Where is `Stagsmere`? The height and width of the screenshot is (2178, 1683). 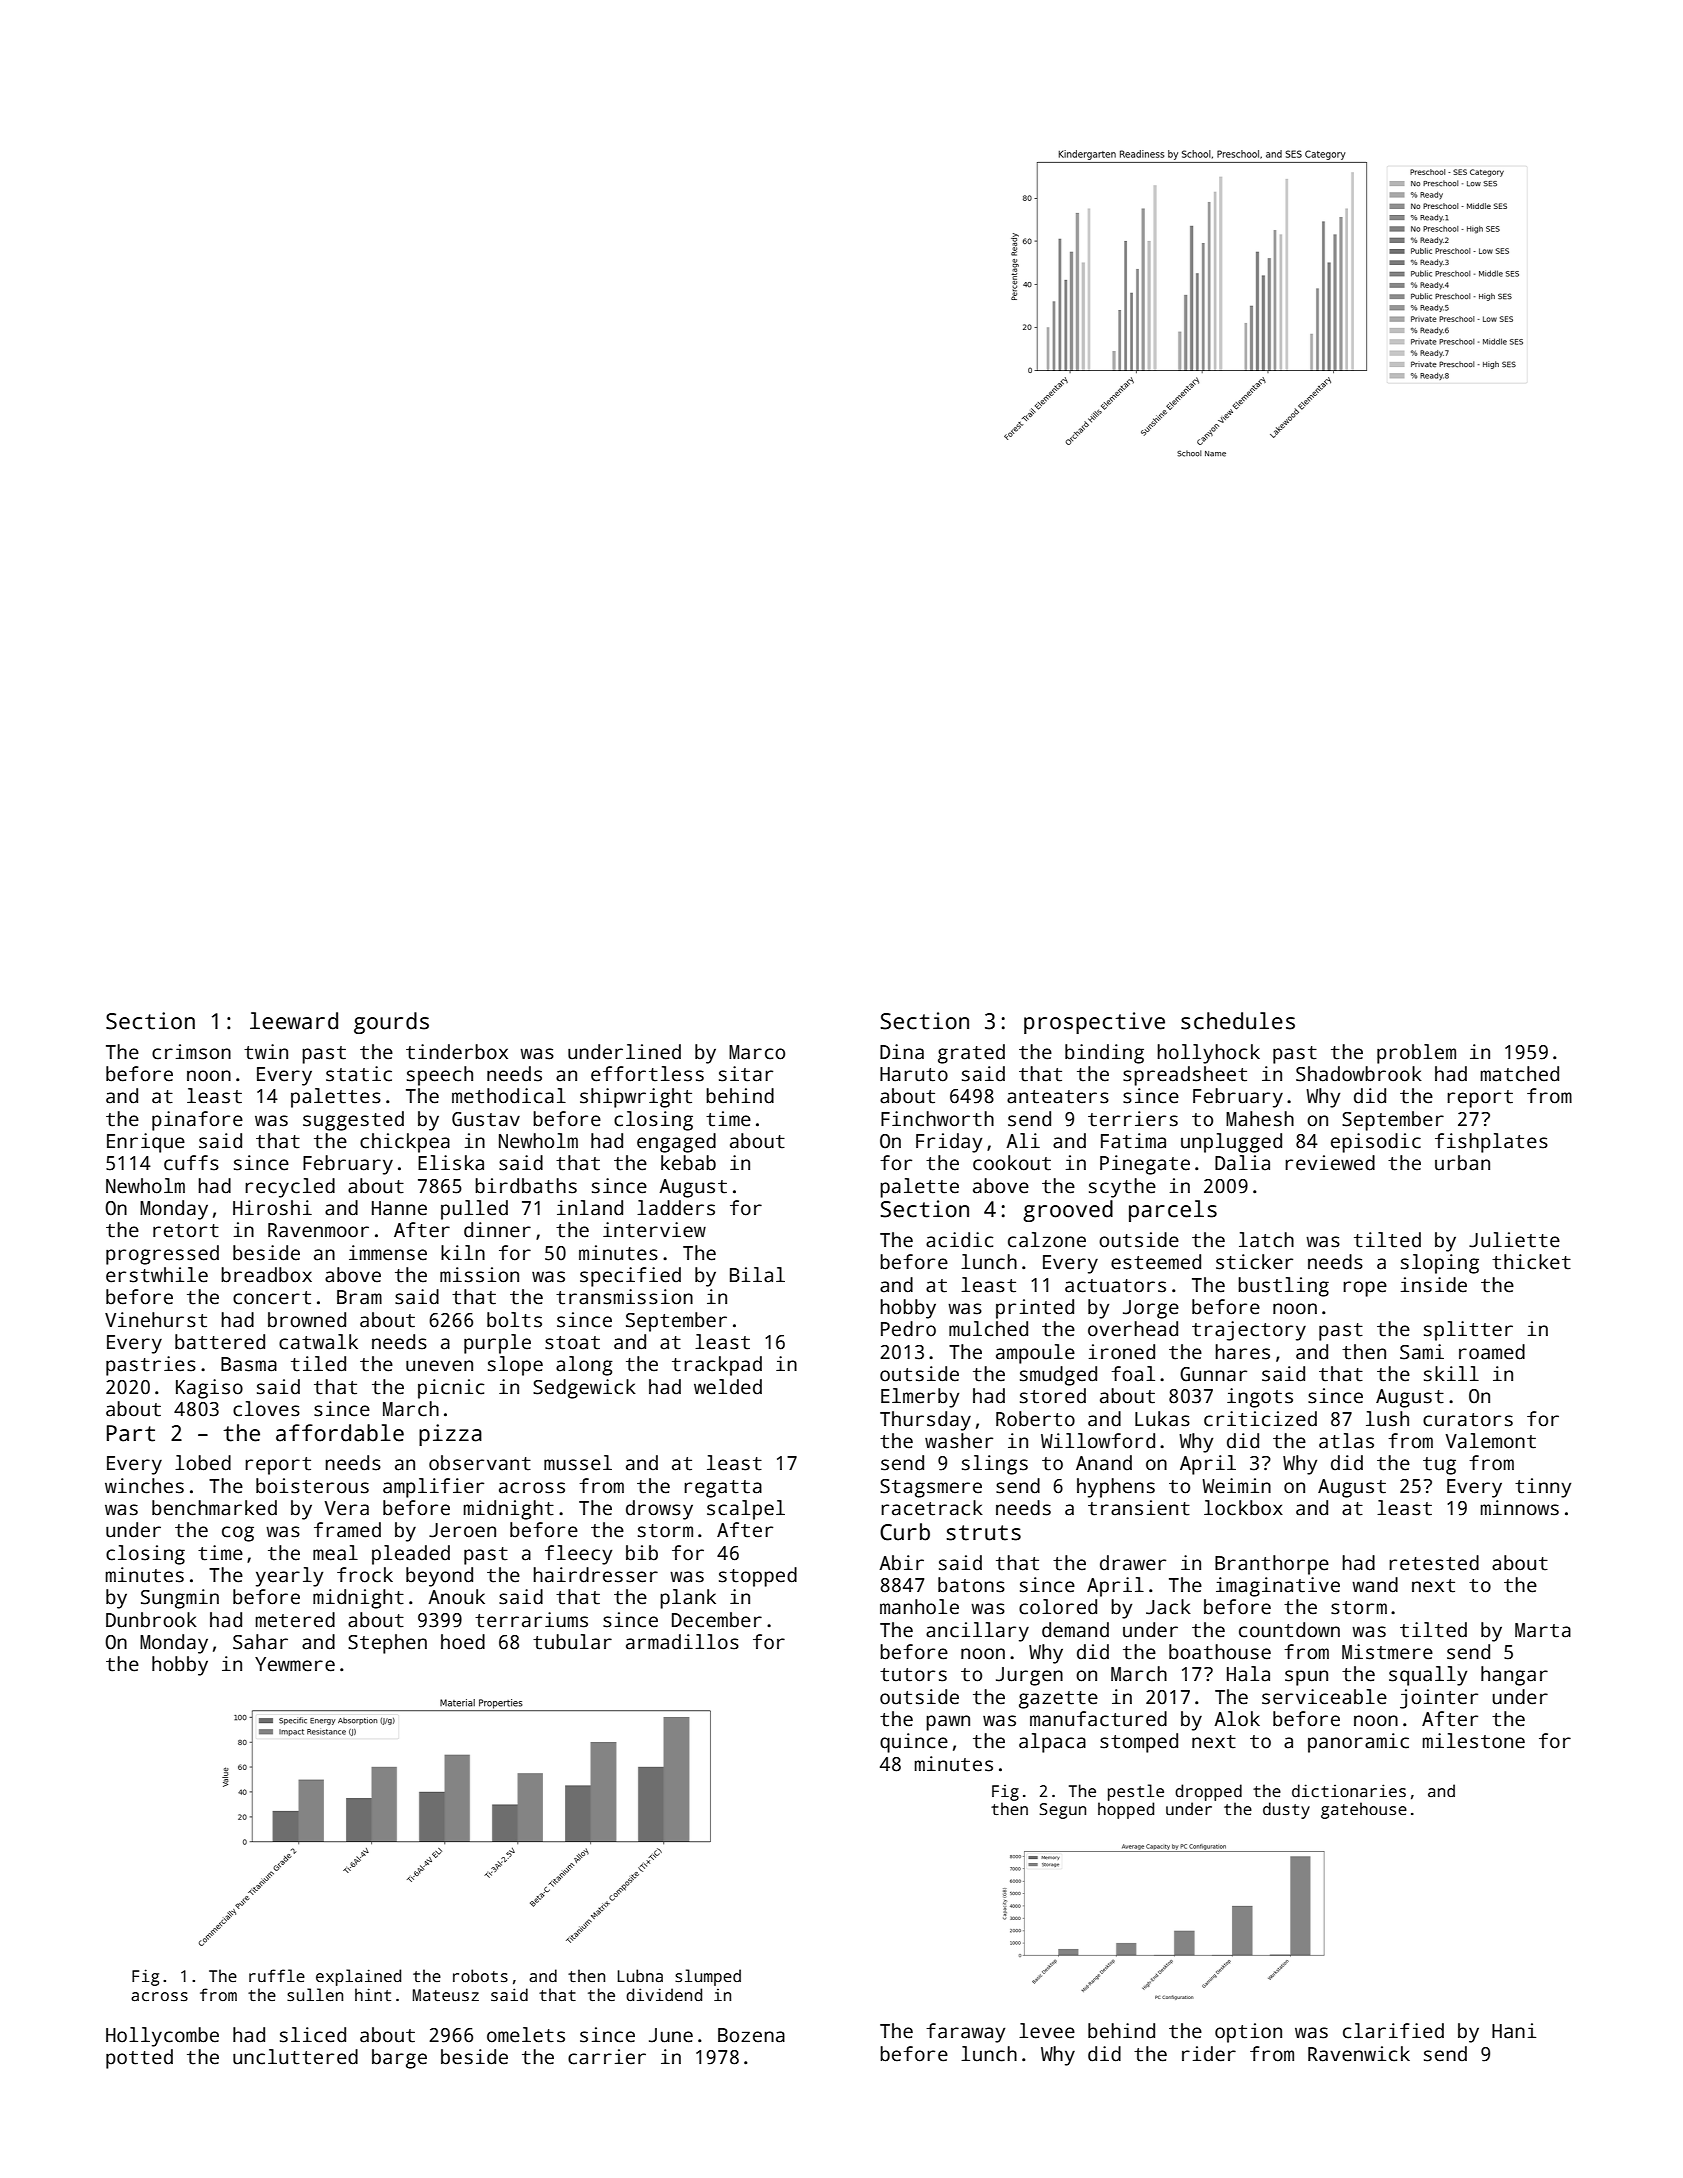
Stagsmere is located at coordinates (931, 1488).
